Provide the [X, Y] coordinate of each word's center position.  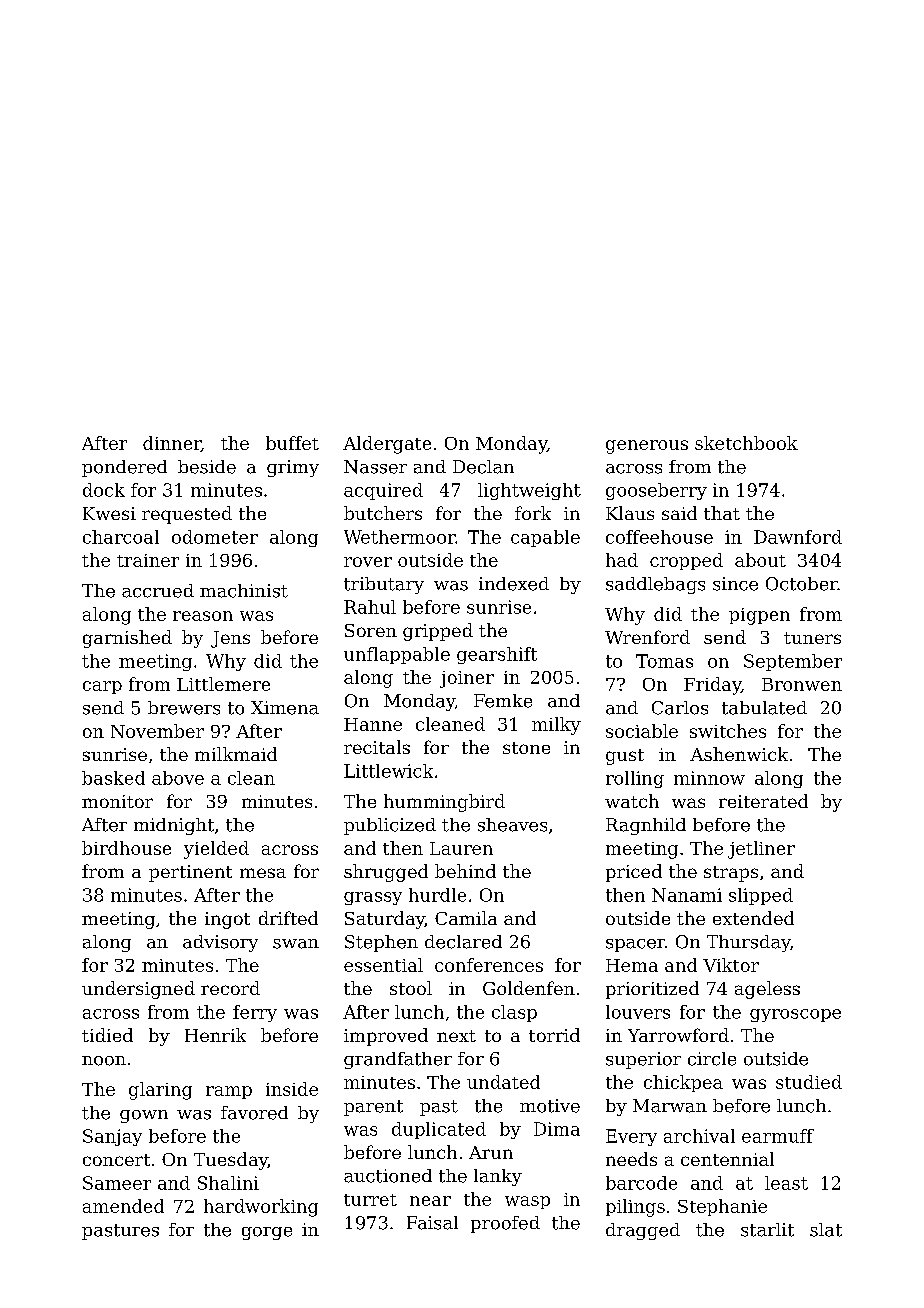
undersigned [138, 990]
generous [647, 447]
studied [809, 1082]
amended [123, 1206]
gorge [267, 1233]
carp [102, 687]
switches [728, 731]
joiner [467, 679]
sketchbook [746, 443]
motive [550, 1106]
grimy [293, 468]
